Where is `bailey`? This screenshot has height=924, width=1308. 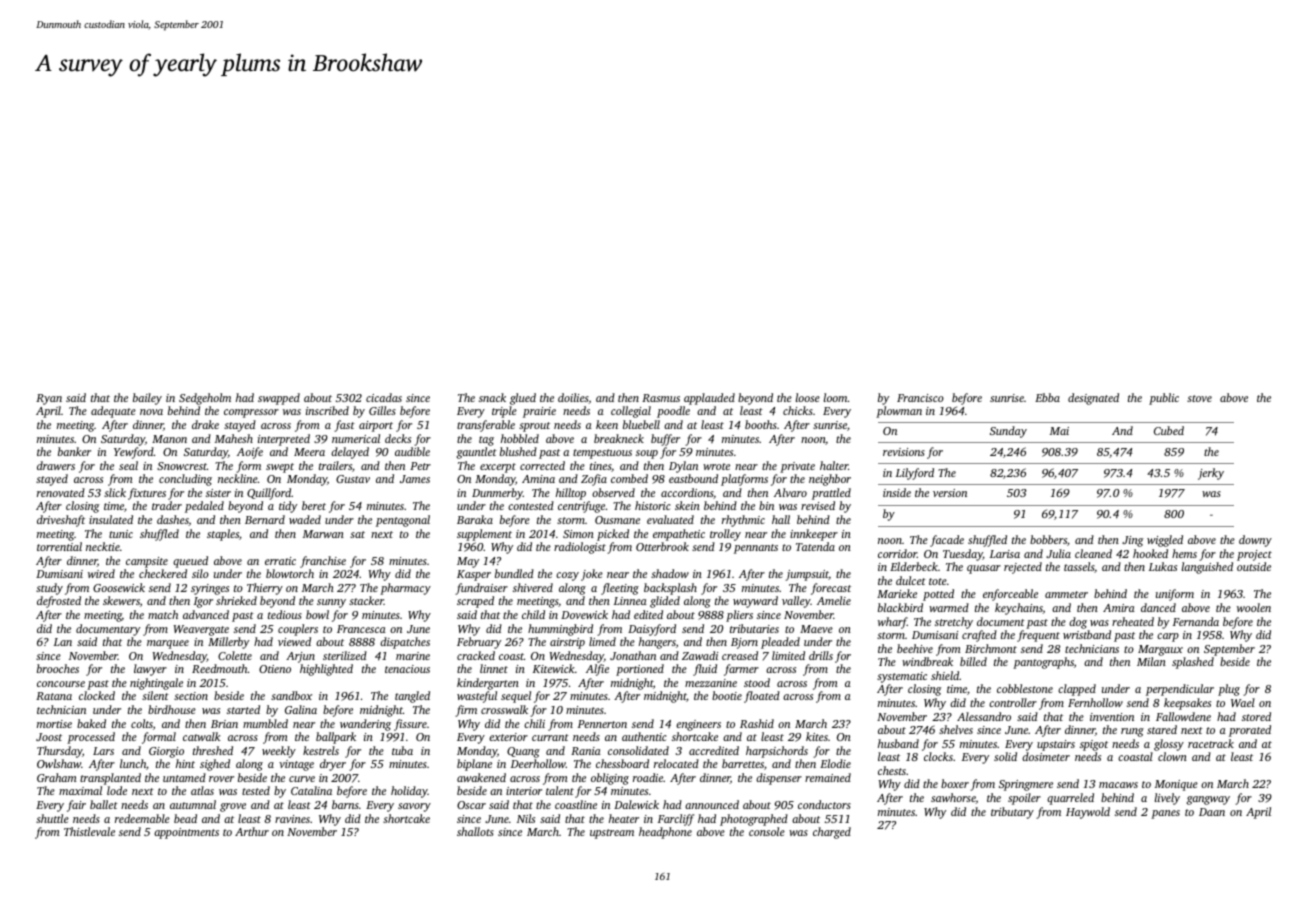 bailey is located at coordinates (147, 399).
